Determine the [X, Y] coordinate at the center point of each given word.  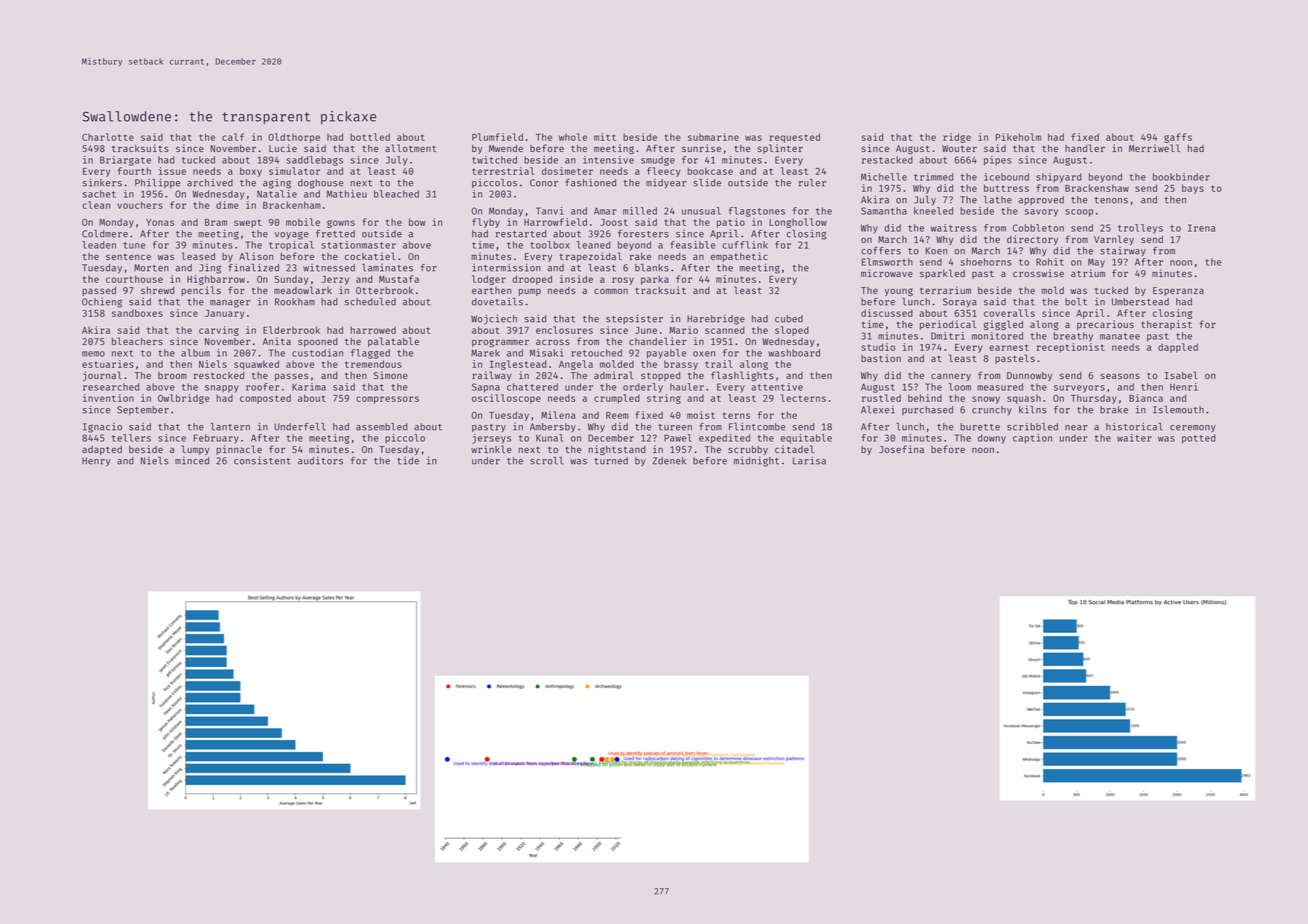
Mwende [506, 148]
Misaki [547, 353]
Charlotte [108, 137]
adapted [102, 450]
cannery [951, 377]
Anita [276, 341]
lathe [998, 200]
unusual [701, 211]
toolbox [550, 245]
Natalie [277, 194]
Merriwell [1154, 148]
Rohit [1050, 262]
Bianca [1146, 398]
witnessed [329, 268]
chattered [532, 387]
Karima [309, 387]
